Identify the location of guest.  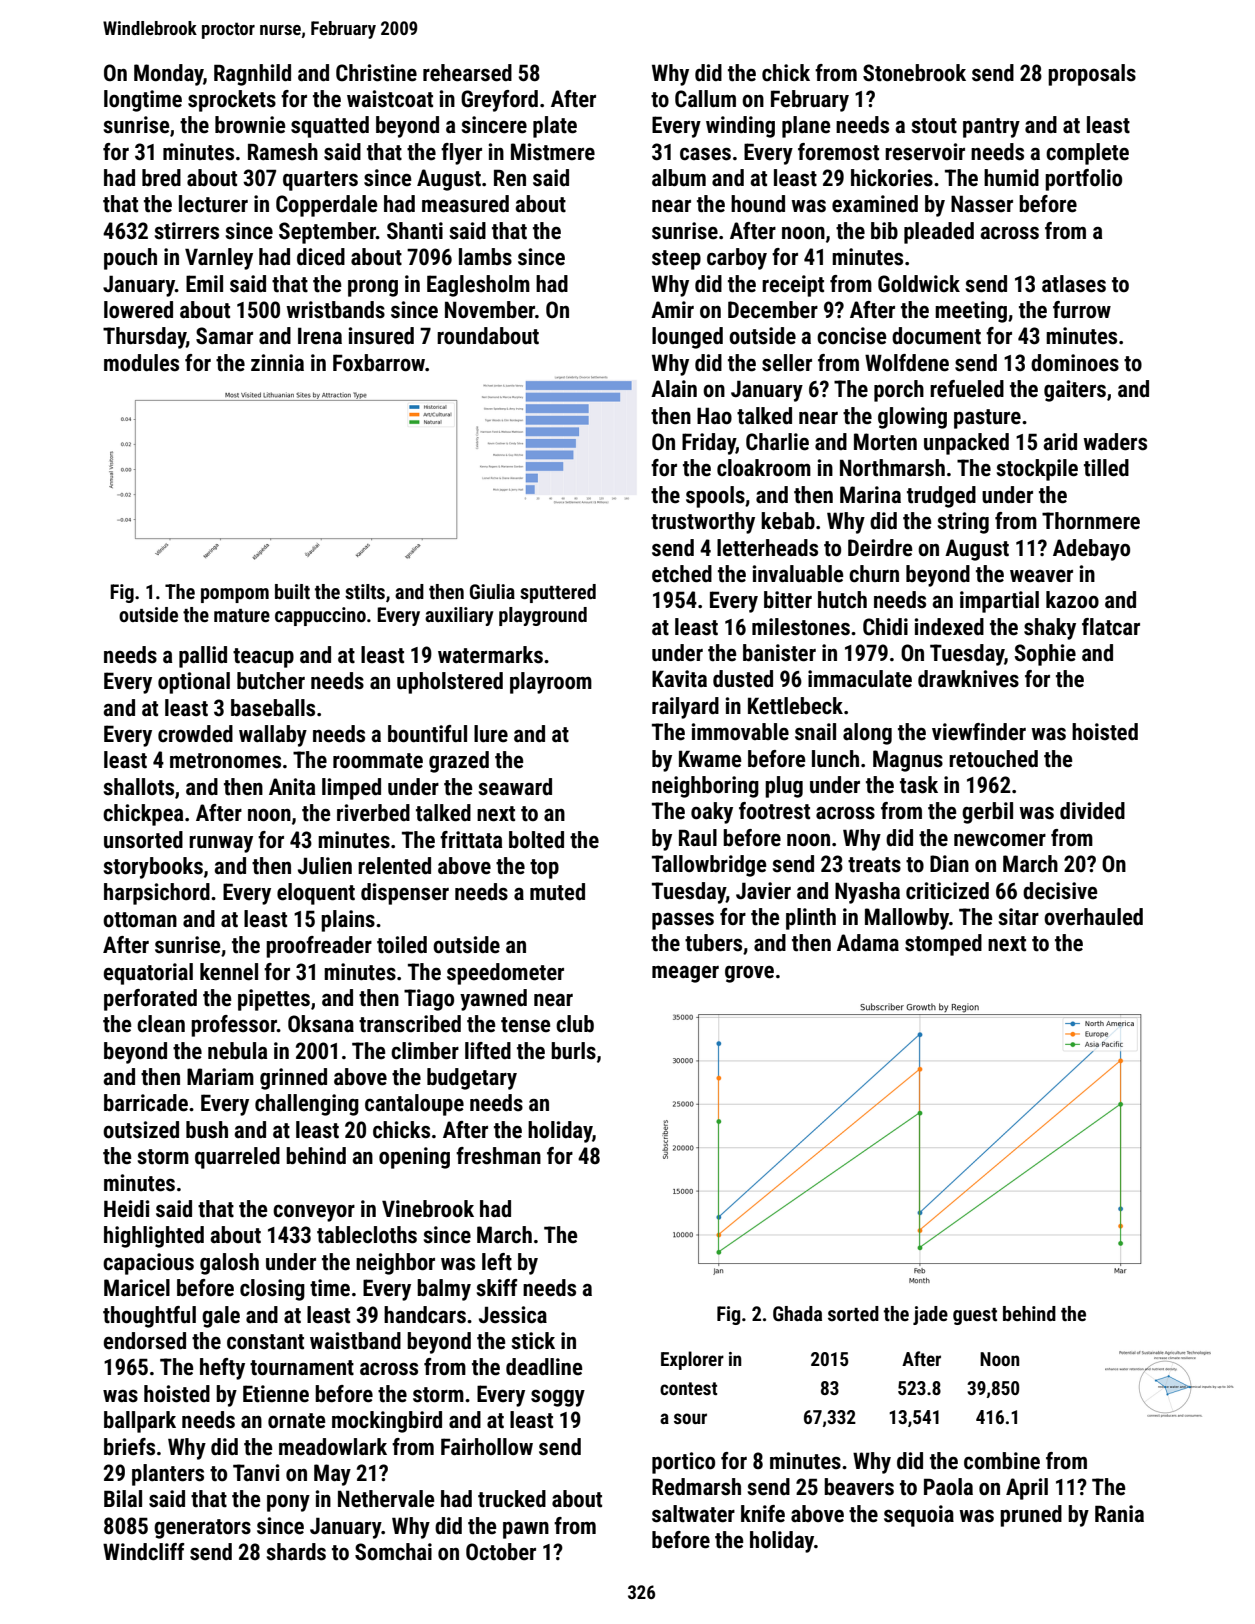
(975, 1316).
